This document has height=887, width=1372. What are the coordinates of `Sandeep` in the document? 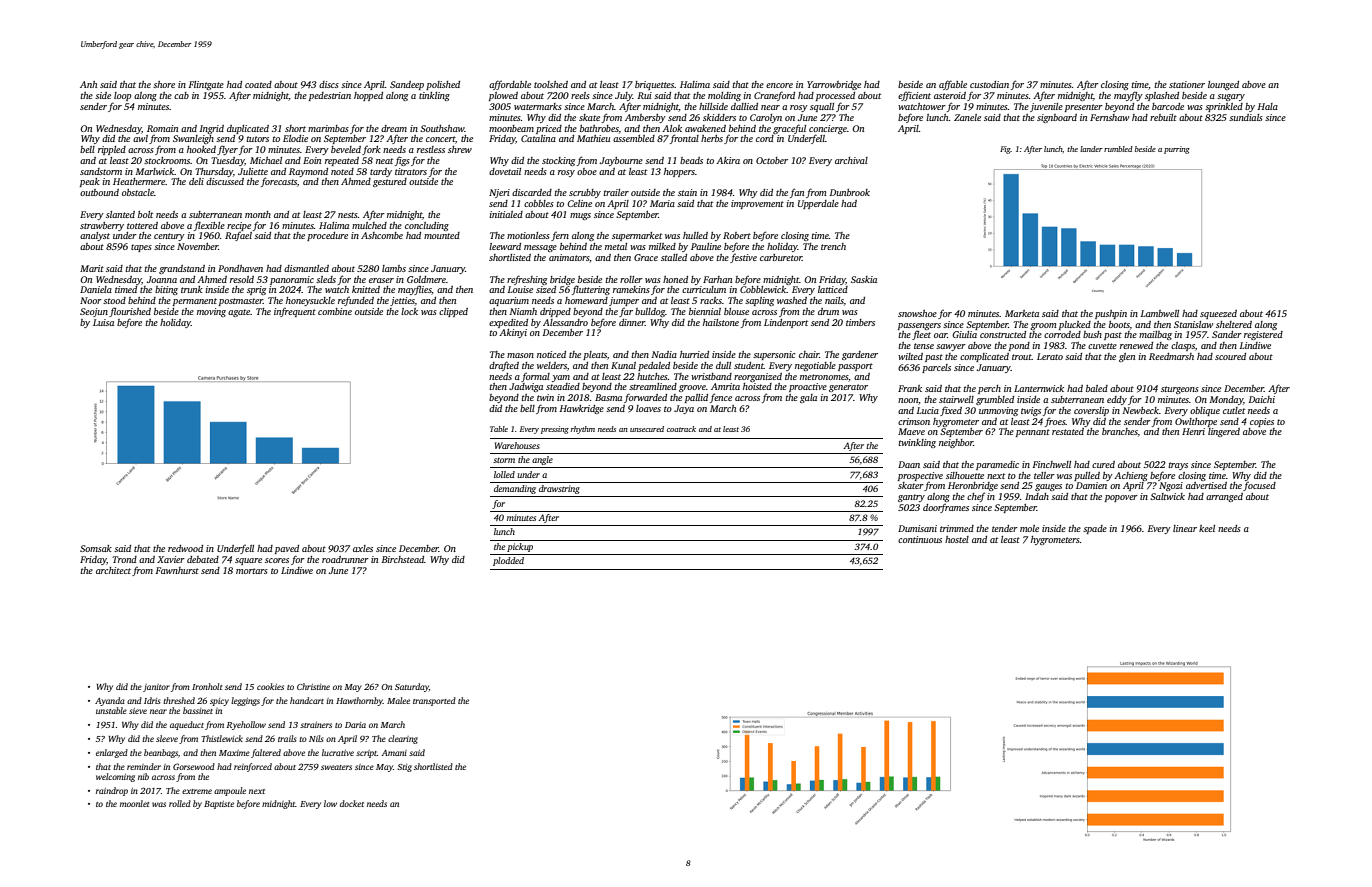 It's located at (407, 85).
